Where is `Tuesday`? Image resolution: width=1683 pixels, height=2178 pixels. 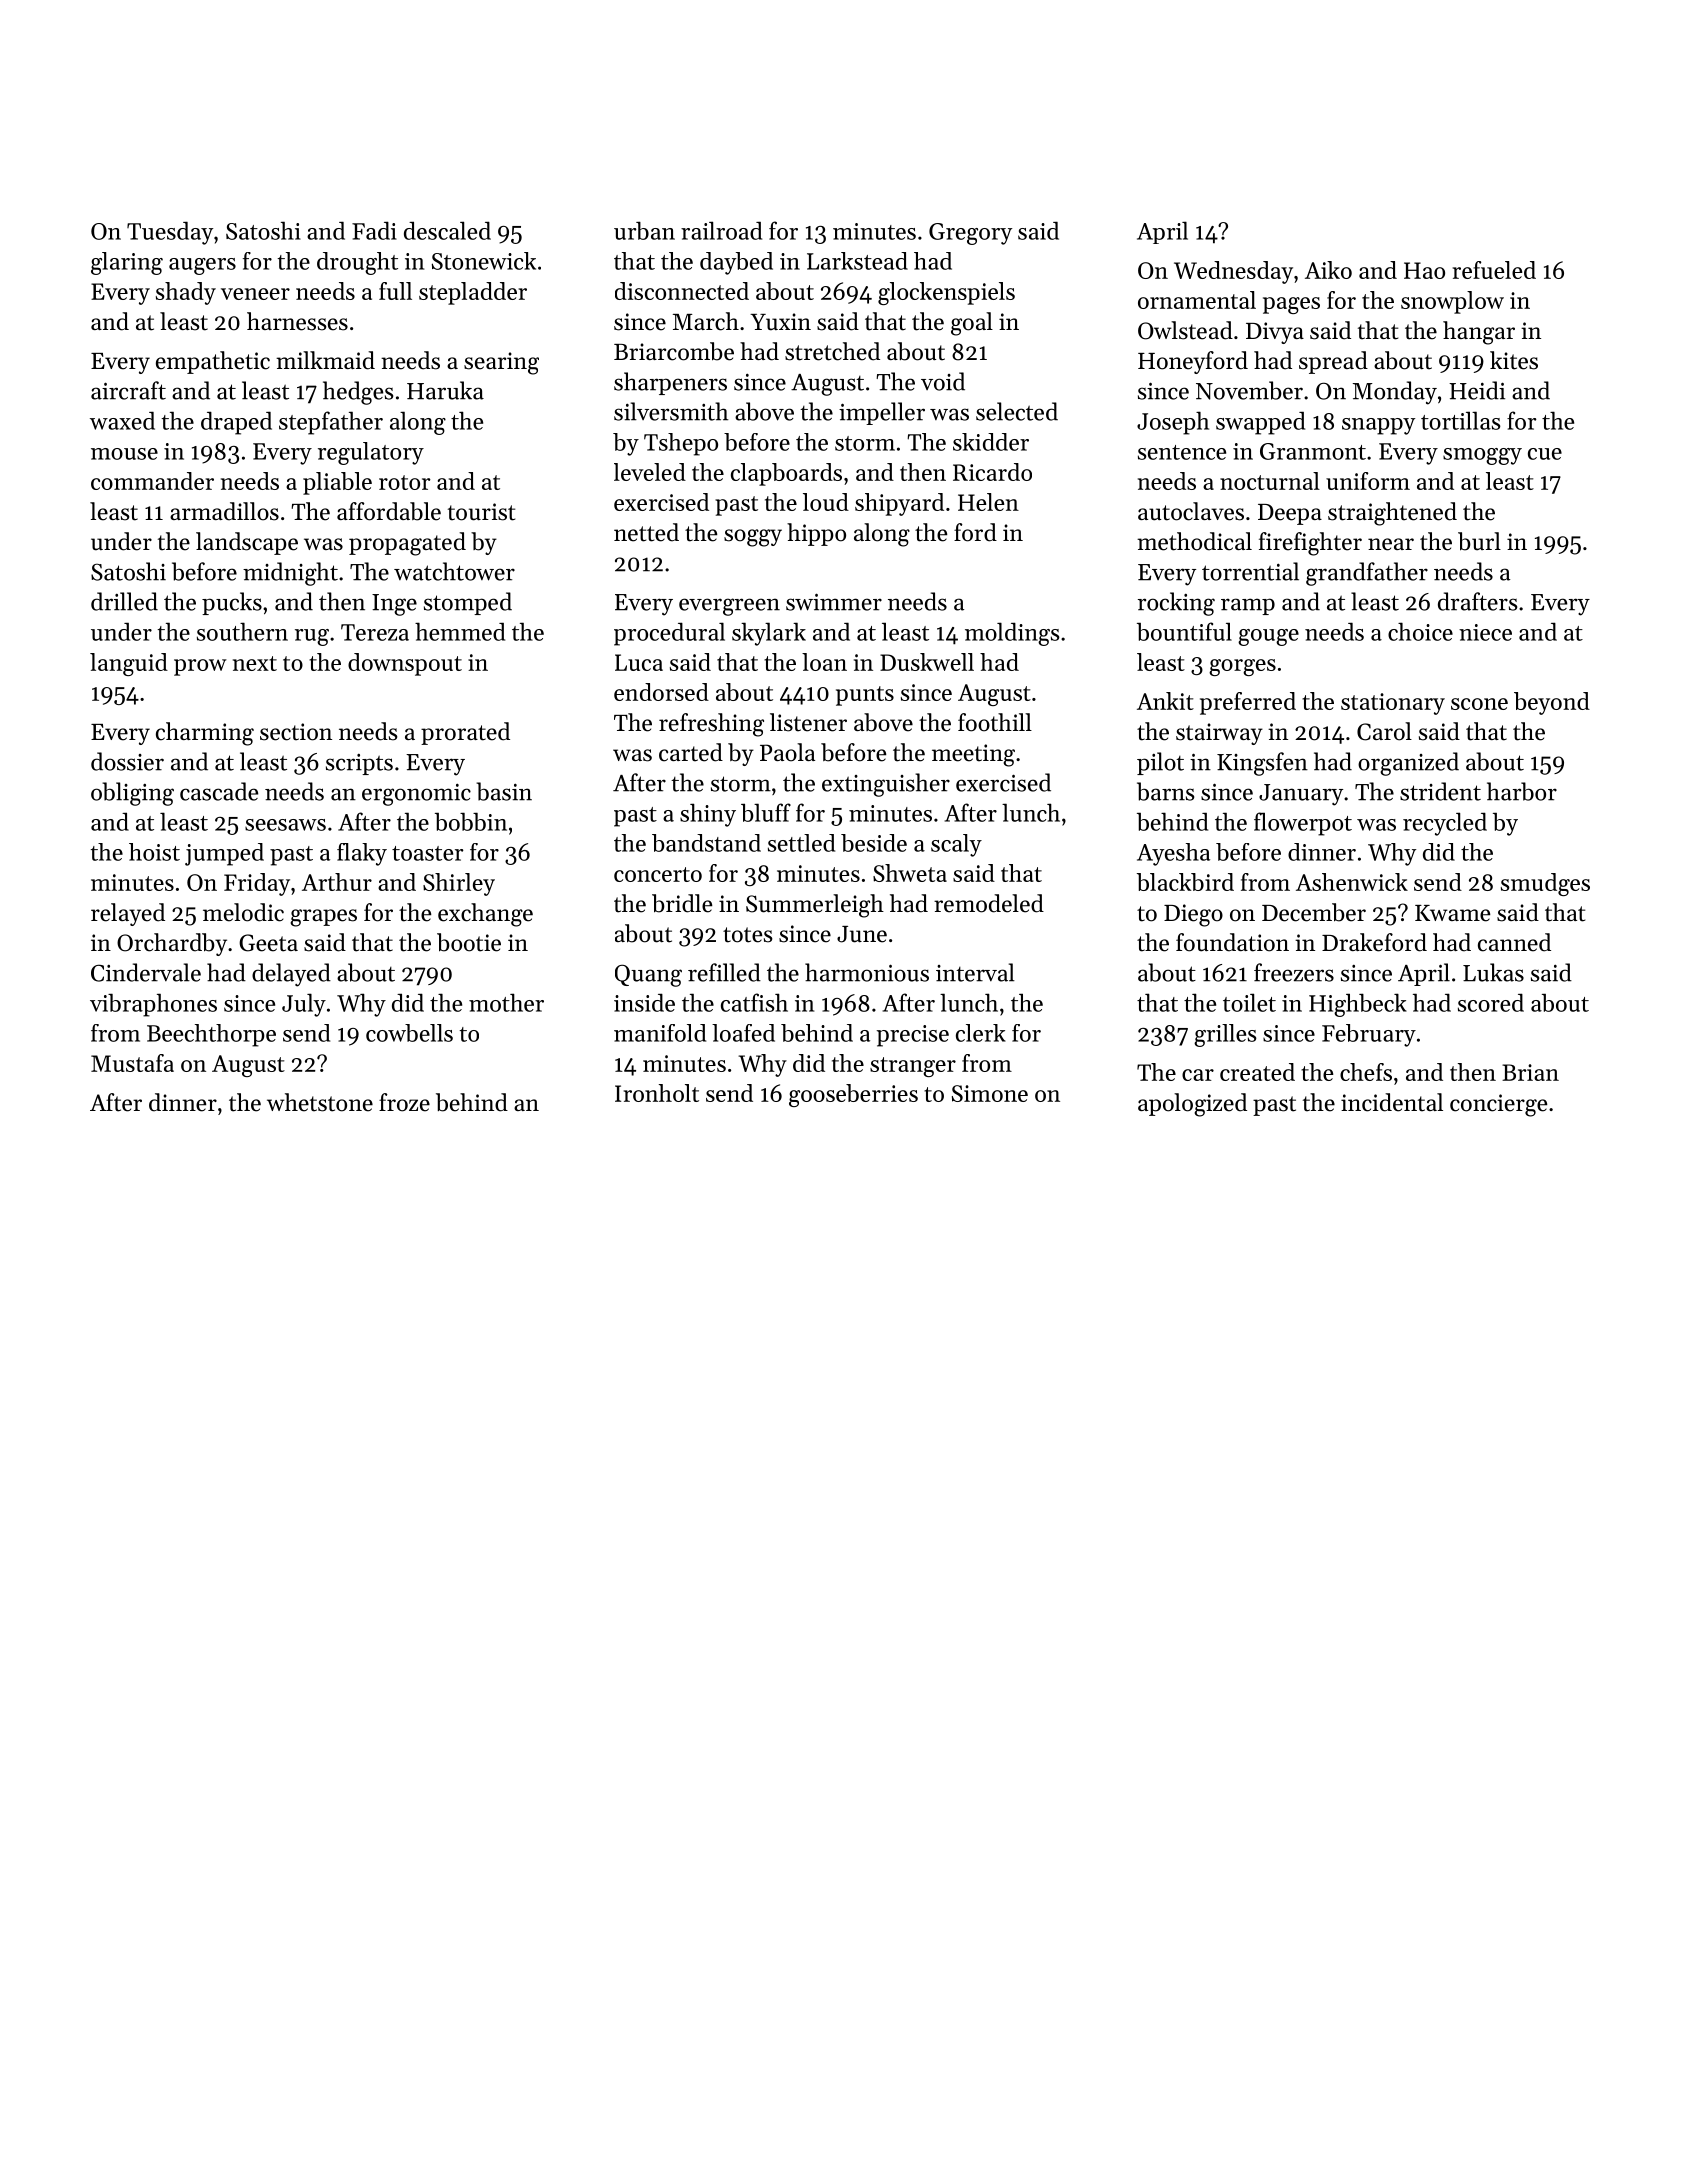 Tuesday is located at coordinates (170, 233).
